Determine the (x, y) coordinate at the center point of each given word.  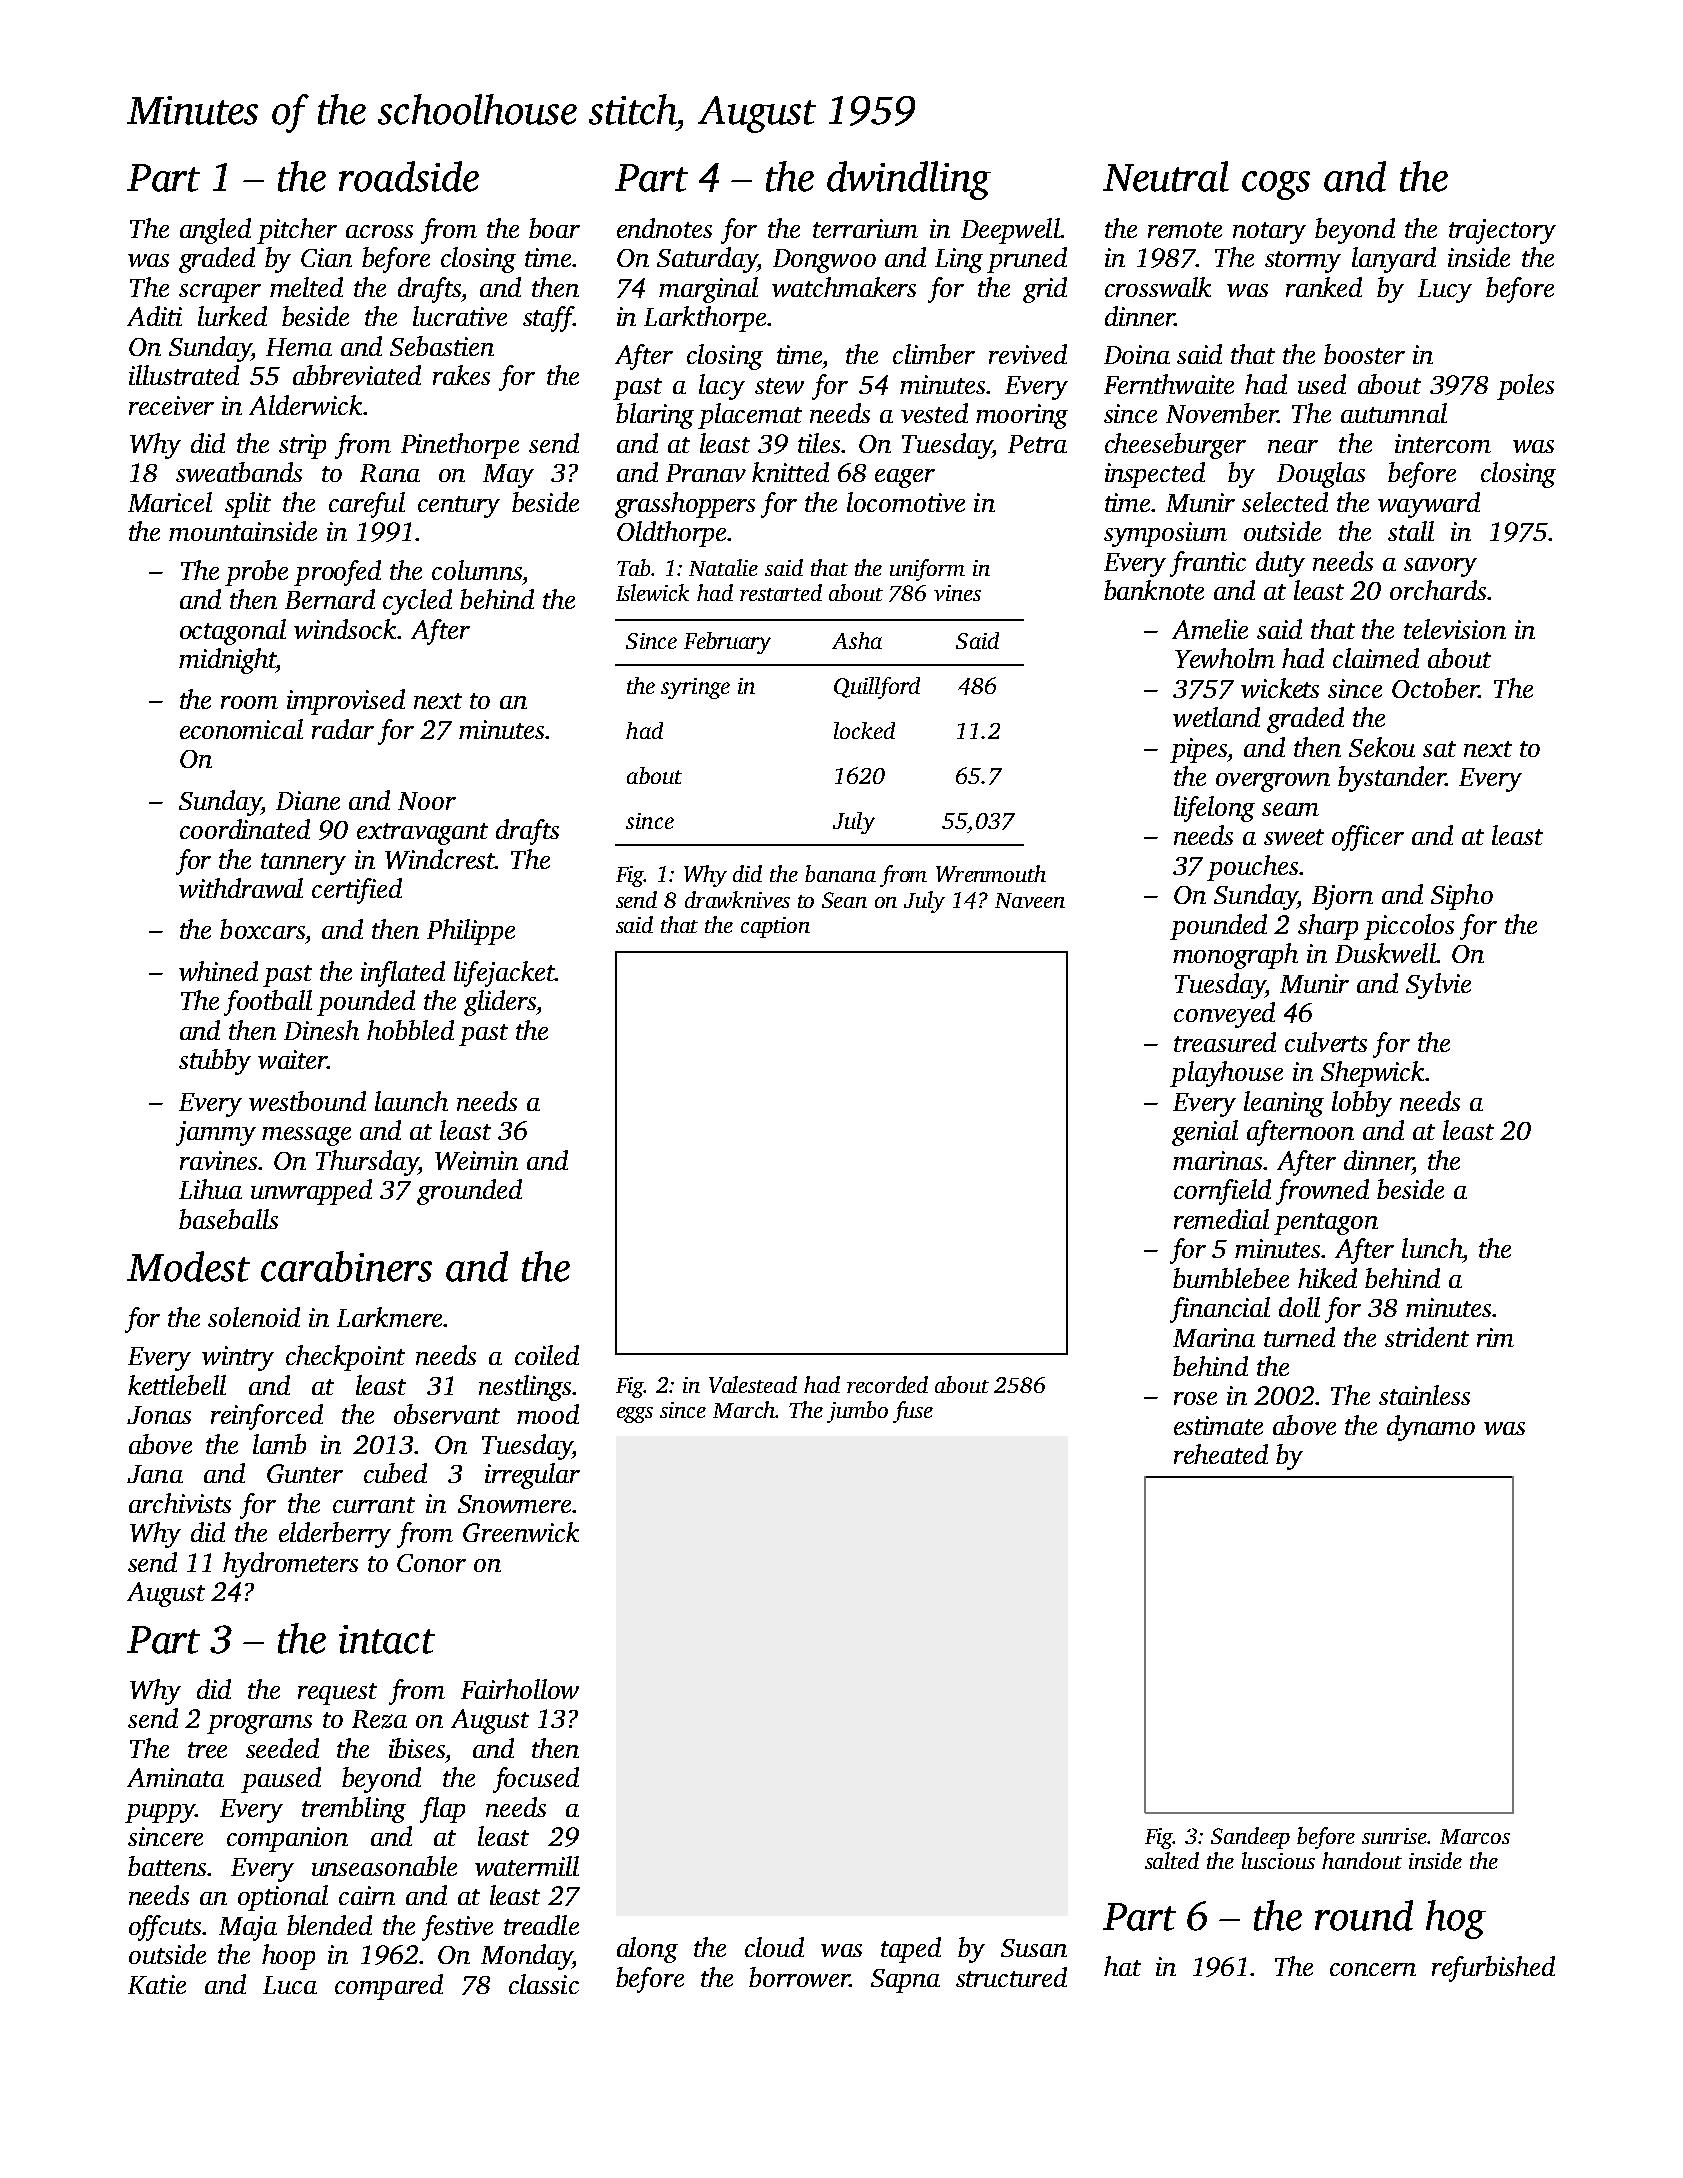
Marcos (1475, 1836)
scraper (220, 293)
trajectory (1502, 231)
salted (1172, 1860)
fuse (913, 1412)
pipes (1199, 750)
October (1435, 688)
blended (329, 1925)
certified (357, 891)
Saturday (707, 260)
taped (911, 1950)
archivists (180, 1503)
